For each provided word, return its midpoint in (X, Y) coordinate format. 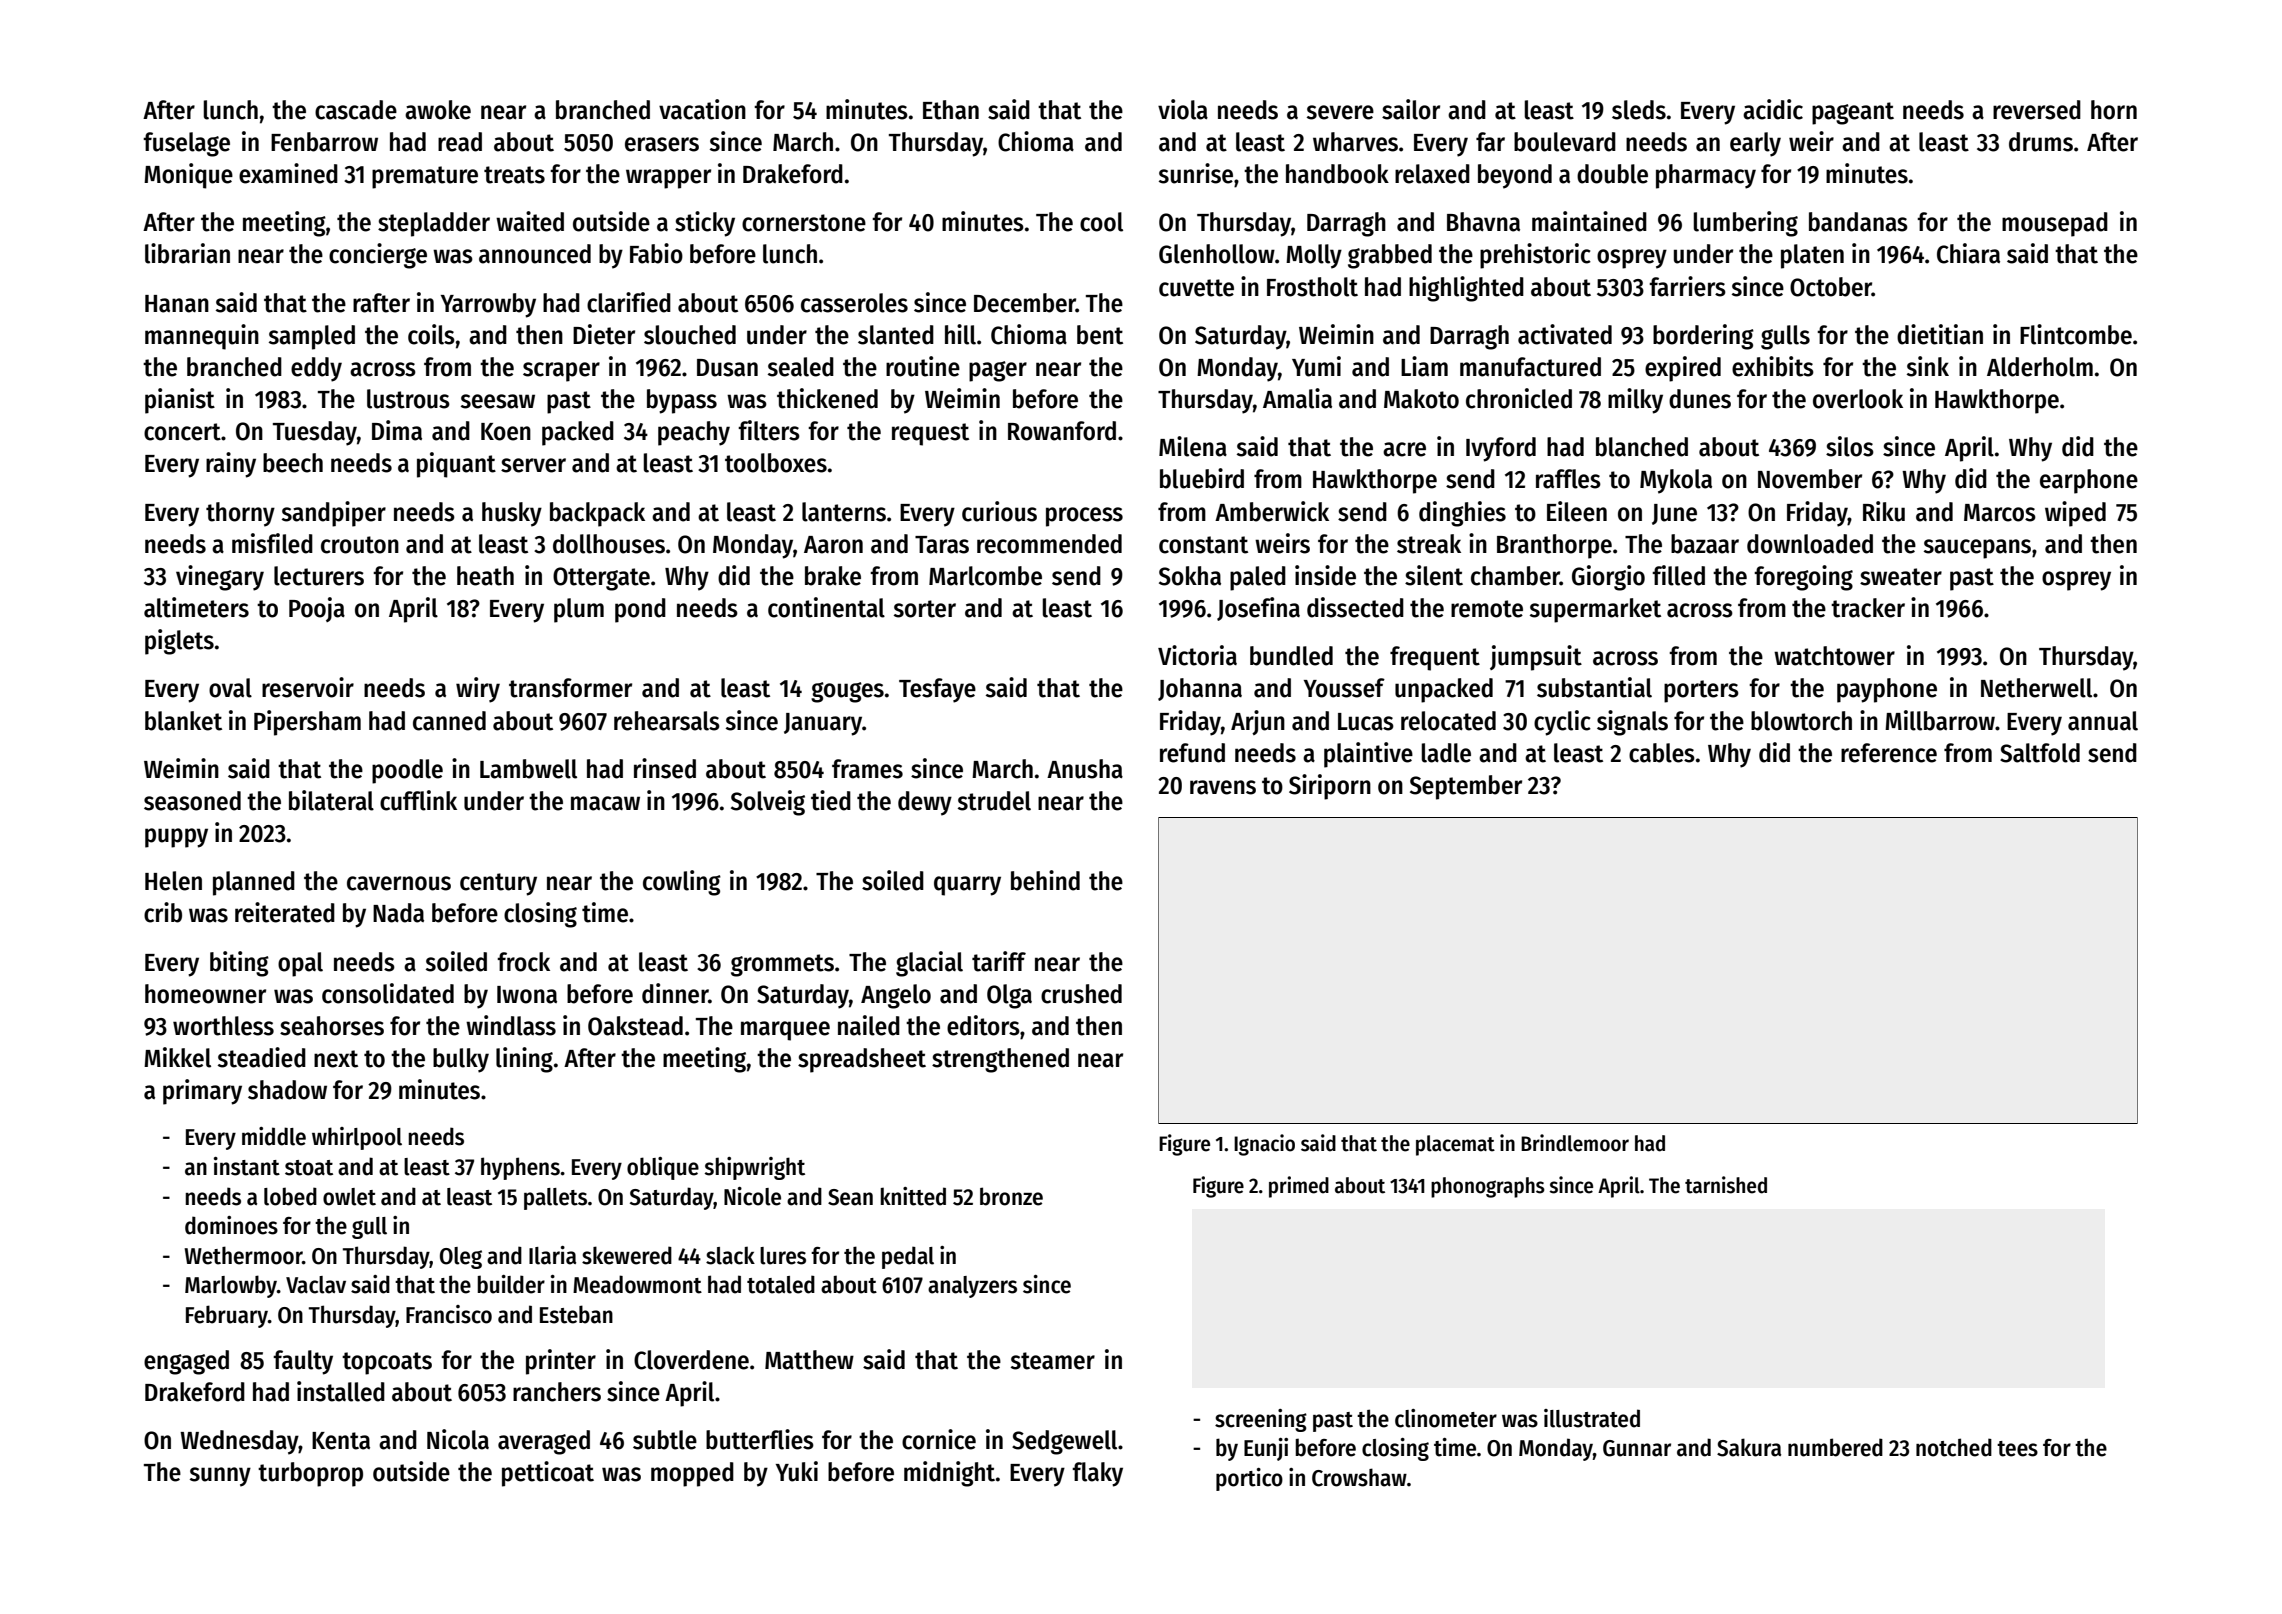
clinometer (1446, 1418)
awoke (438, 110)
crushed (1081, 994)
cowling (682, 883)
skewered (627, 1255)
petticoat (548, 1474)
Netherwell (2036, 688)
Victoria (1197, 655)
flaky (1097, 1474)
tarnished (1726, 1185)
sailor (1411, 109)
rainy (231, 465)
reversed (2037, 110)
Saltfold (2040, 753)
